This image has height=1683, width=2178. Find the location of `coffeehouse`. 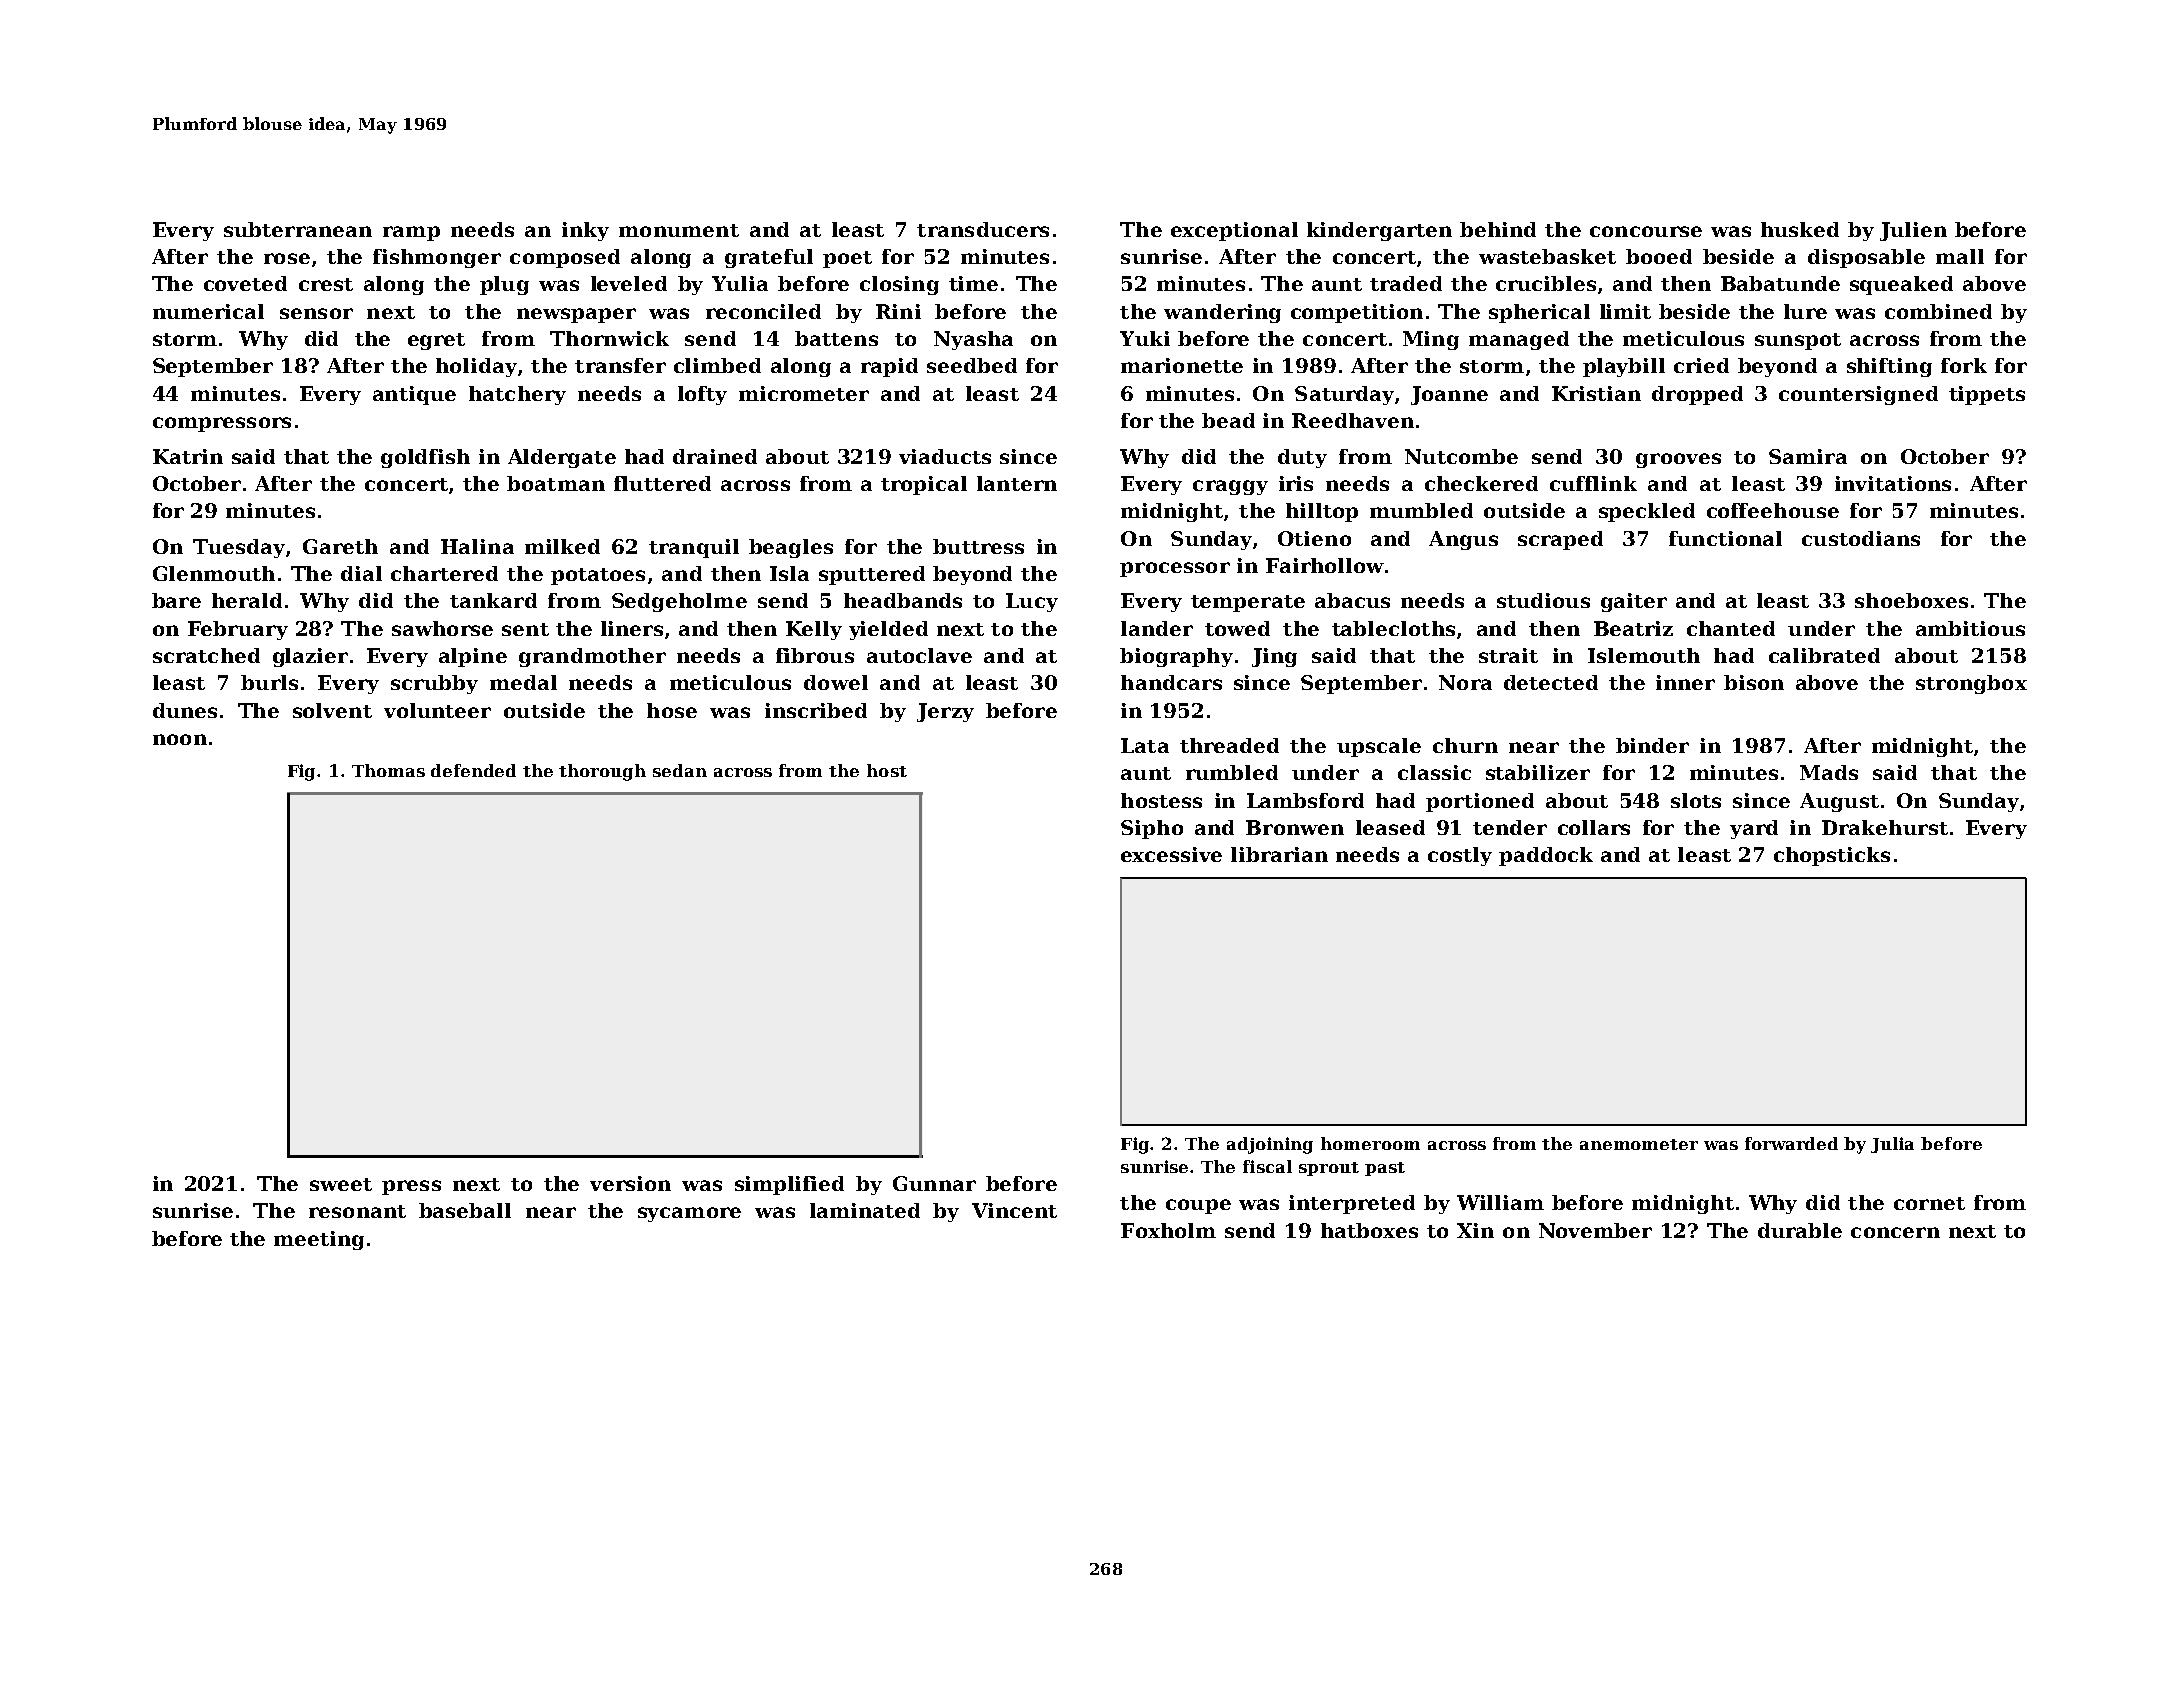

coffeehouse is located at coordinates (1773, 510).
